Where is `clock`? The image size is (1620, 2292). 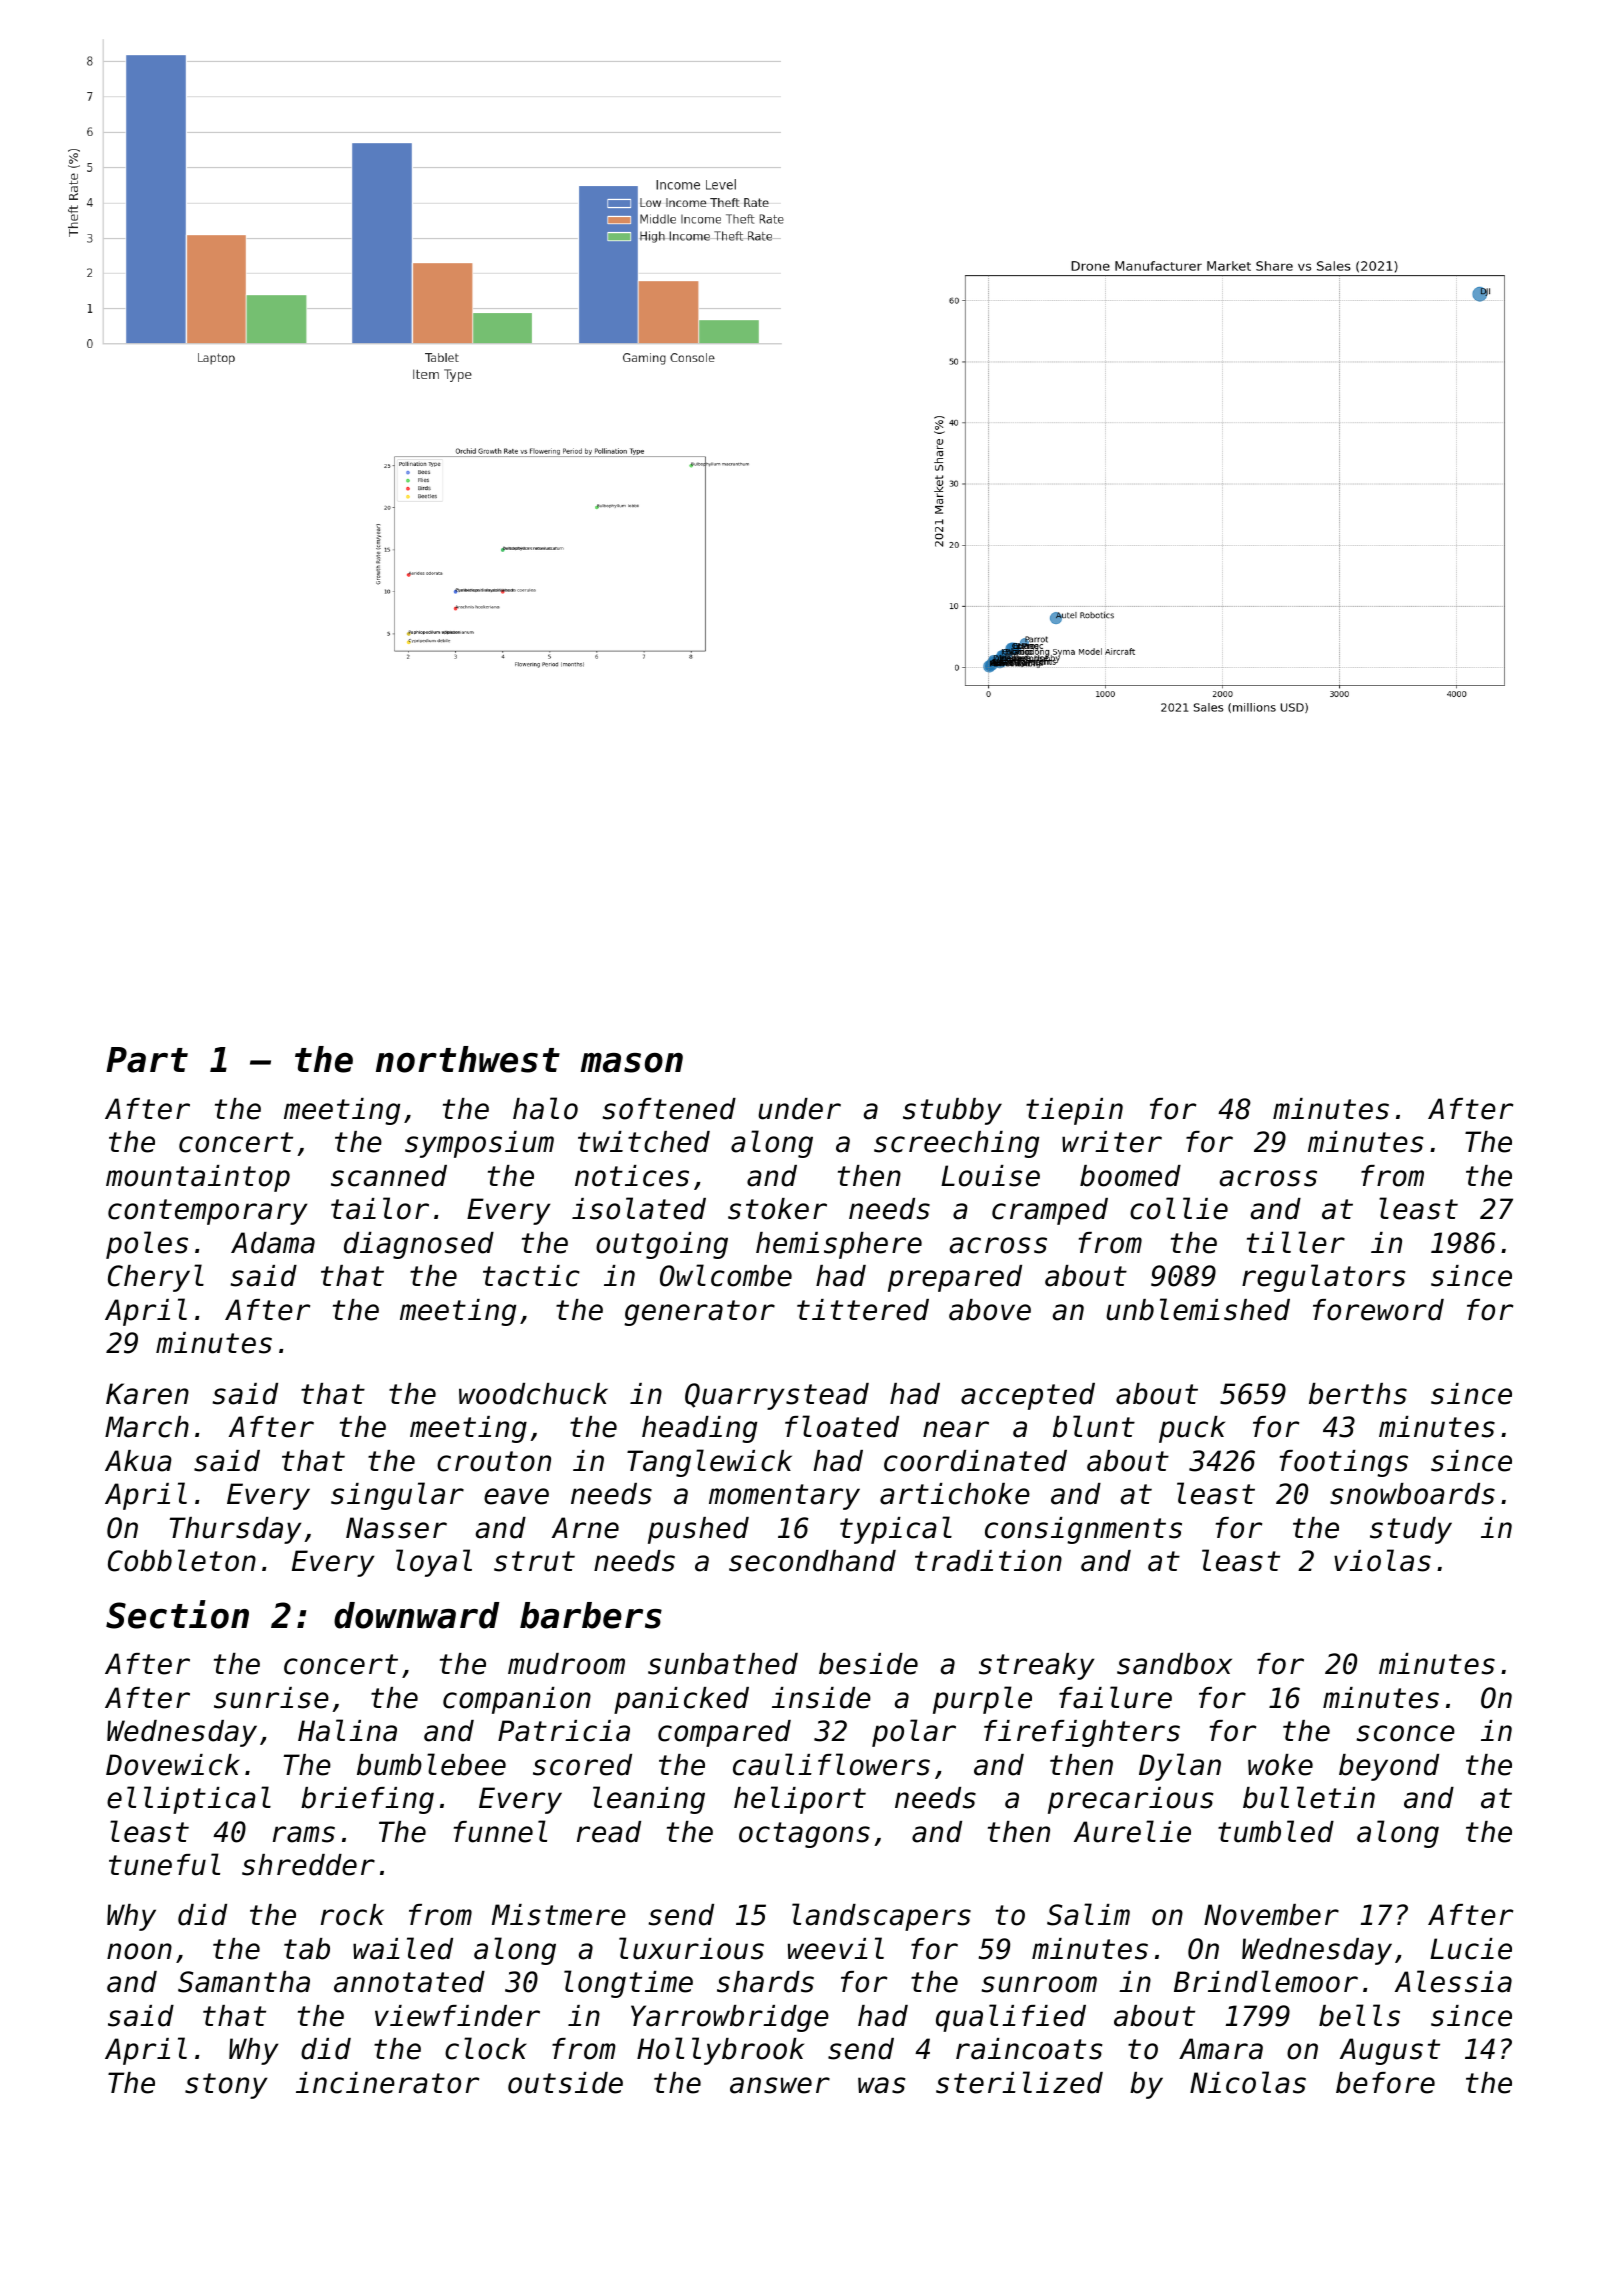
clock is located at coordinates (486, 2048).
